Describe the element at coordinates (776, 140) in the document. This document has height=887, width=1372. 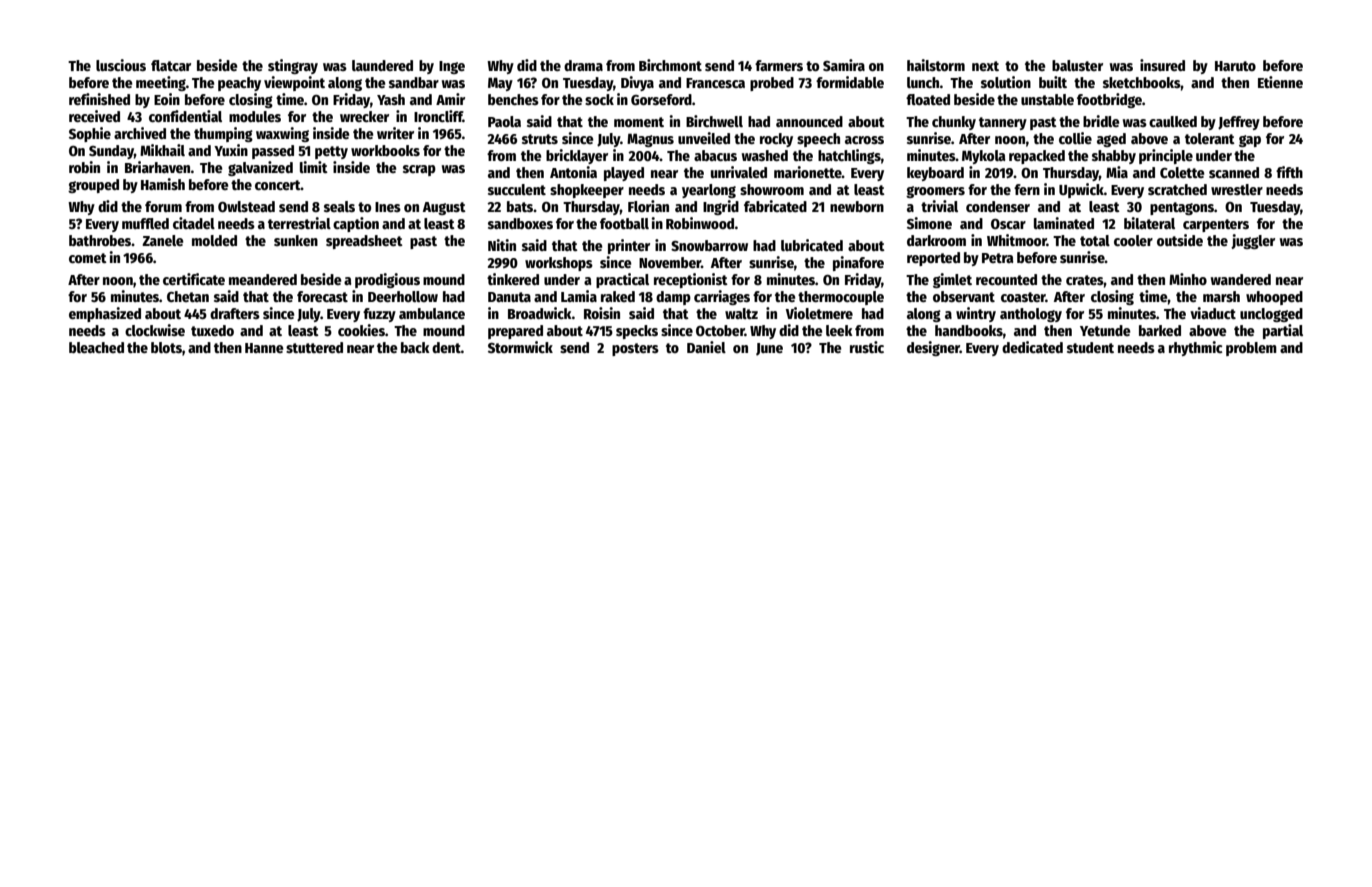
I see `rocky` at that location.
